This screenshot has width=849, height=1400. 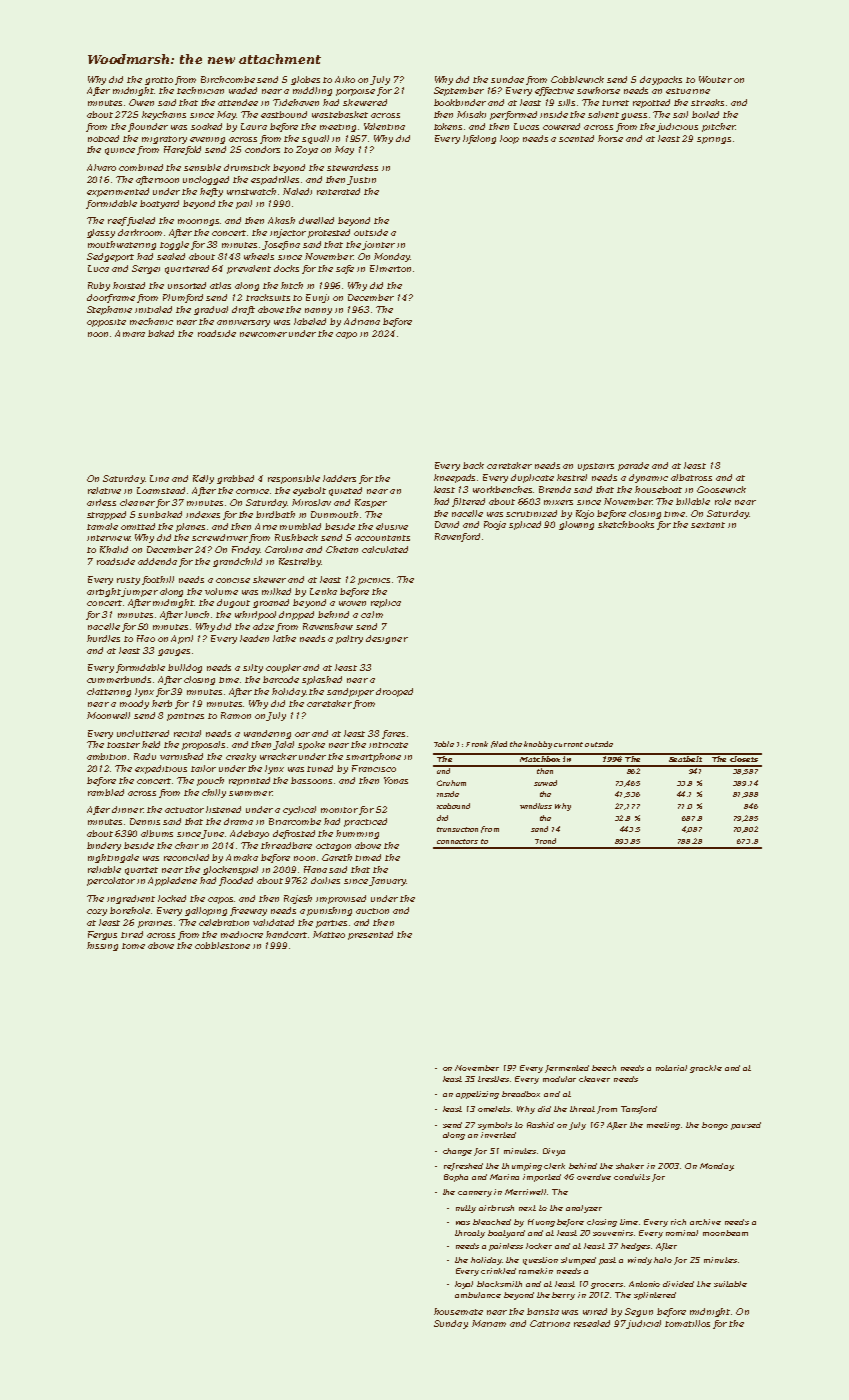 I want to click on housemate, so click(x=458, y=1311).
